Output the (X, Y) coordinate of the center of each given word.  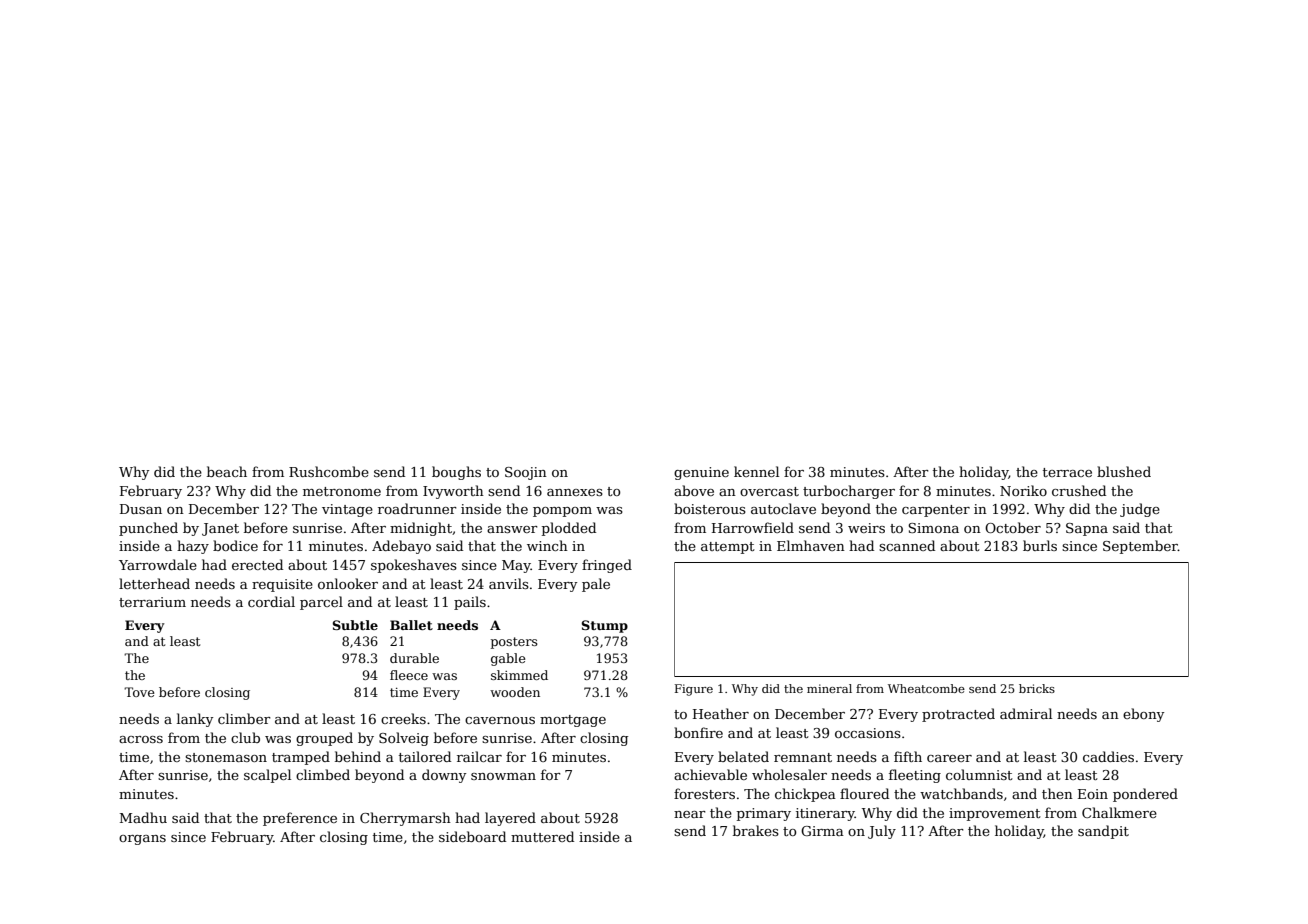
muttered (542, 836)
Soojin (526, 473)
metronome (342, 491)
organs (142, 840)
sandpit (1103, 832)
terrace (1067, 472)
